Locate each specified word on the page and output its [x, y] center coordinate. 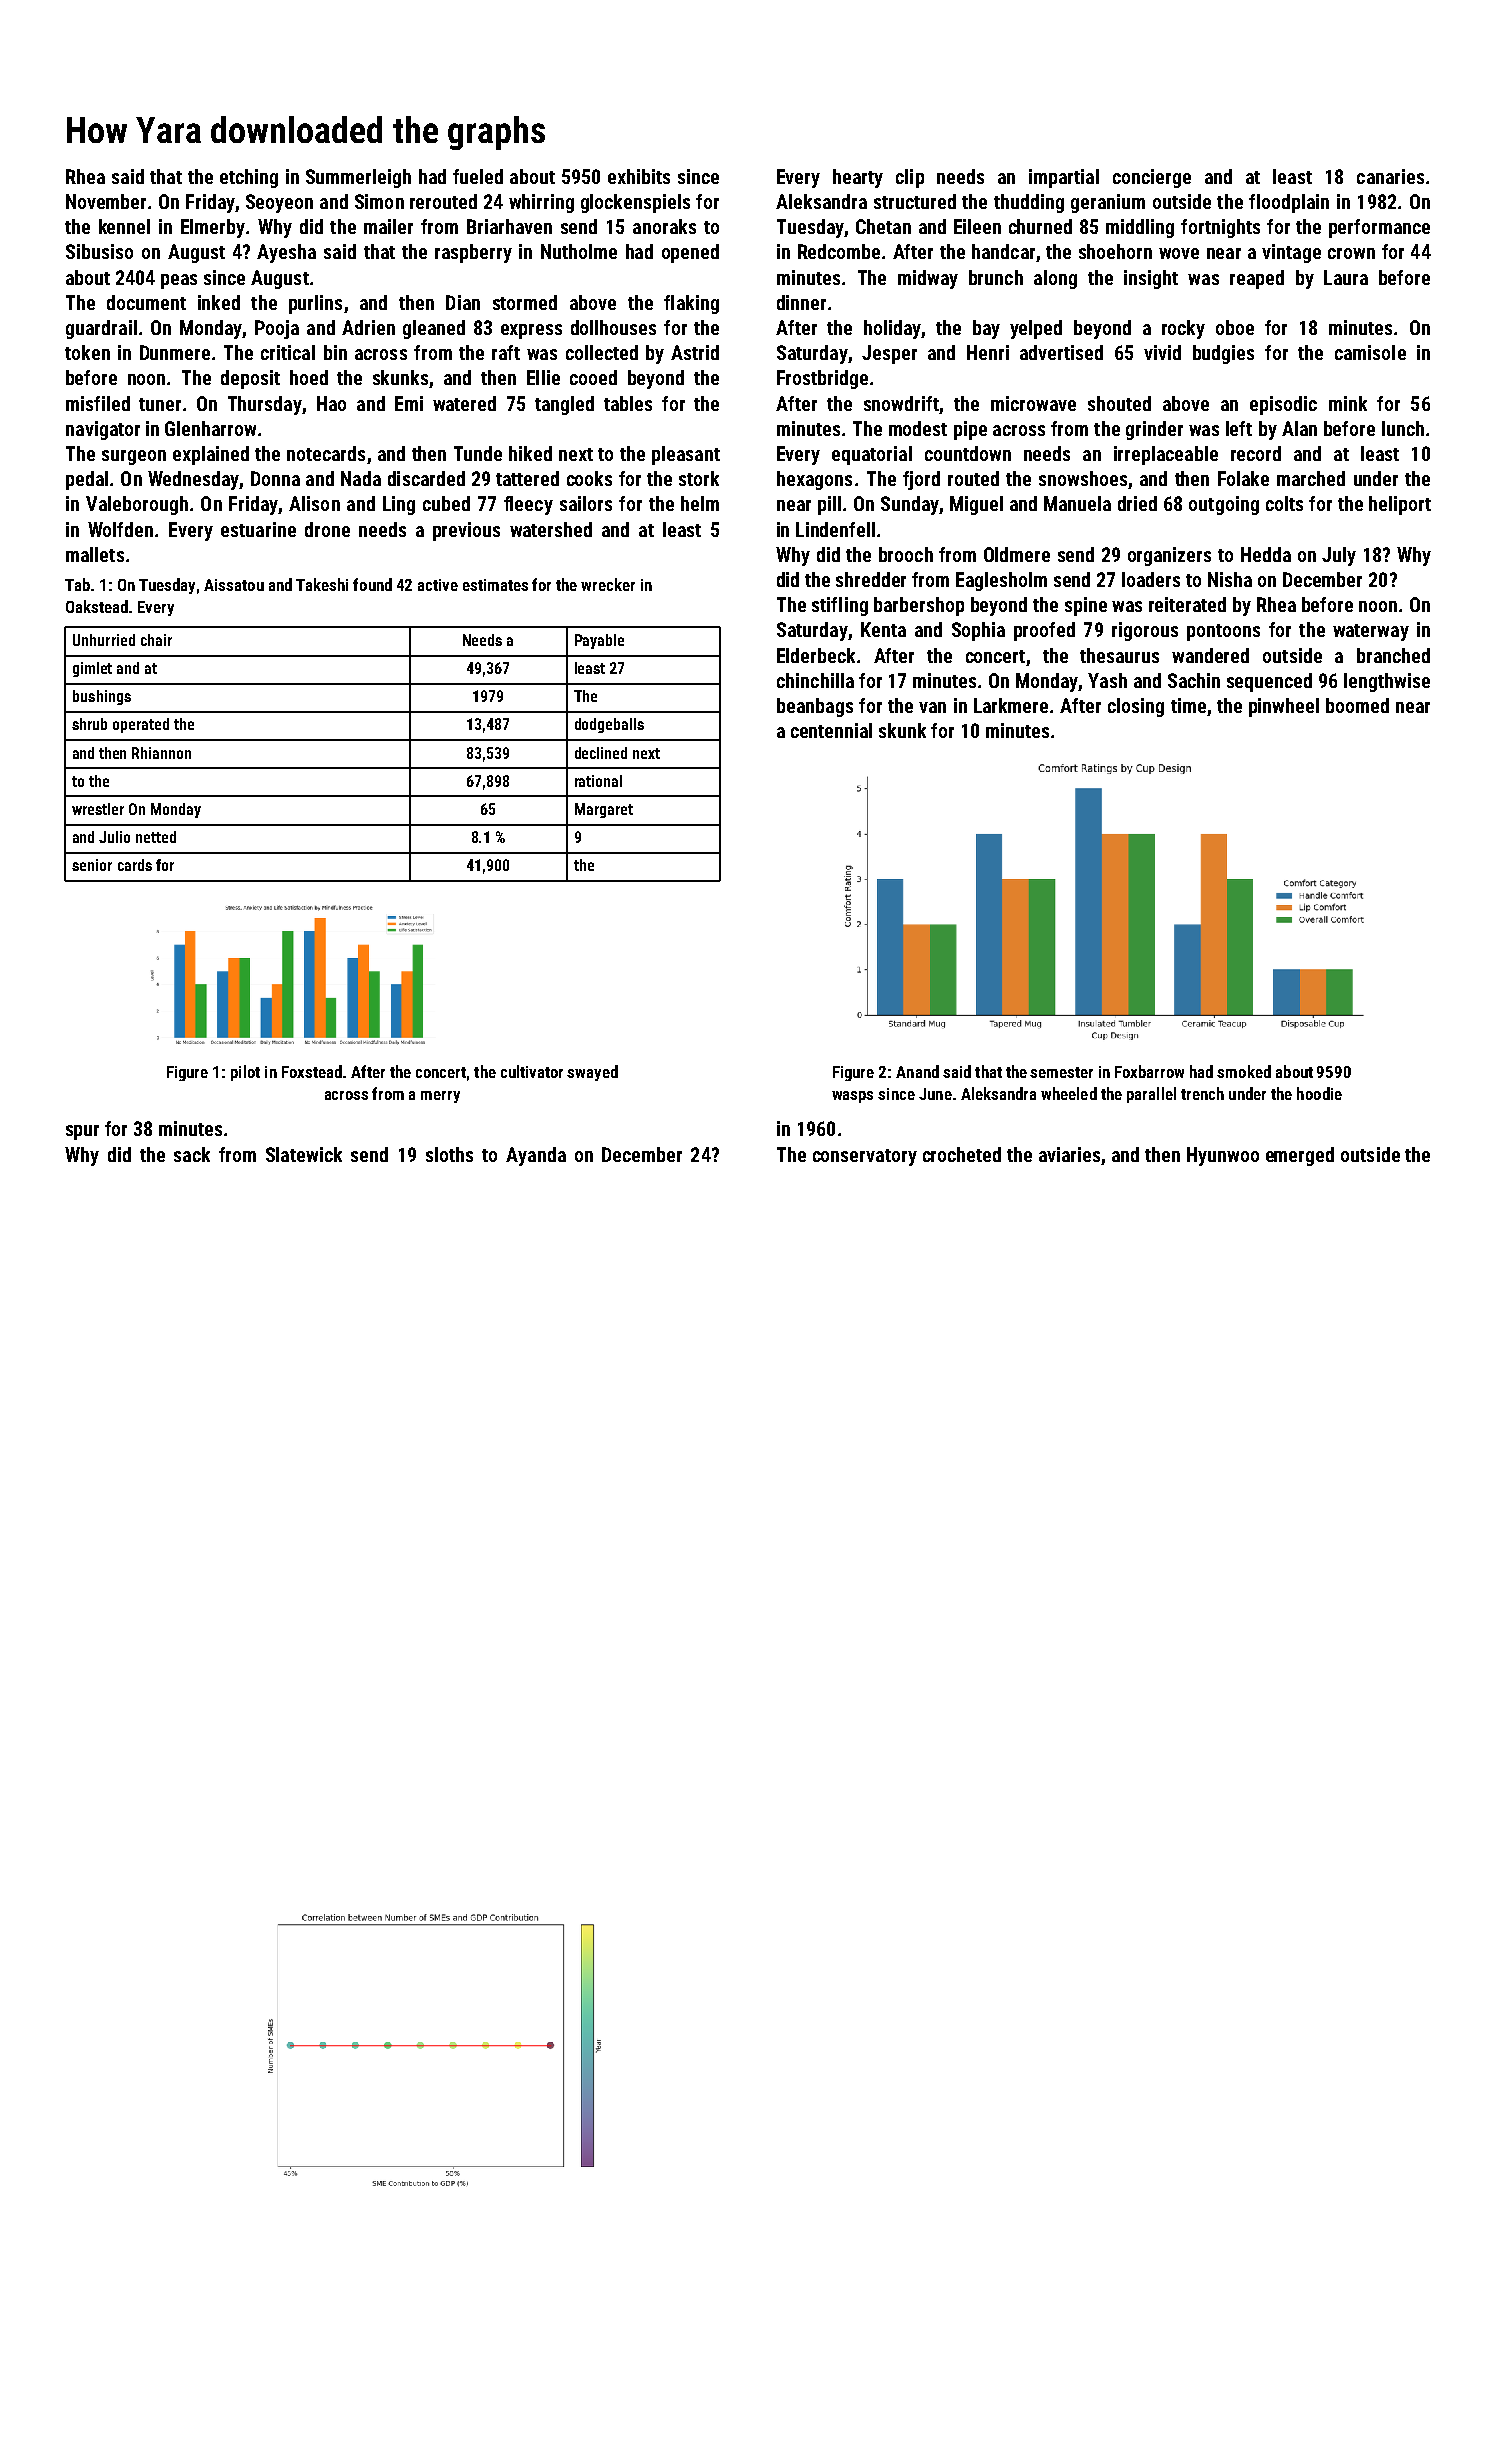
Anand [917, 1071]
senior [92, 865]
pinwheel [1284, 707]
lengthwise [1387, 682]
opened [690, 253]
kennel [124, 226]
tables [628, 403]
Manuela [1077, 503]
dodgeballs [609, 725]
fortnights [1220, 228]
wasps [852, 1097]
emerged [1300, 1156]
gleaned [434, 329]
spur [82, 1132]
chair [156, 640]
